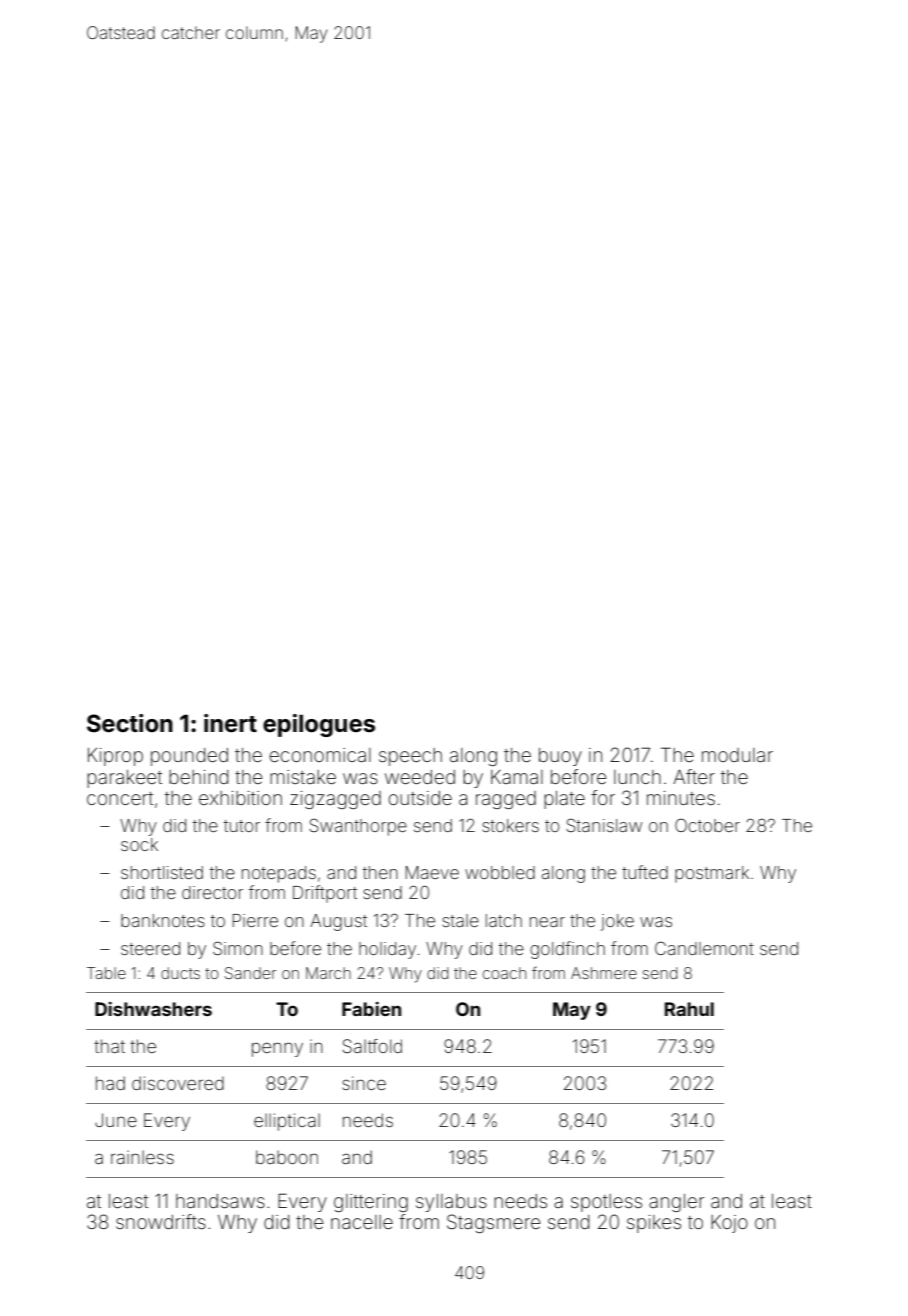  Describe the element at coordinates (504, 973) in the screenshot. I see `coach` at that location.
